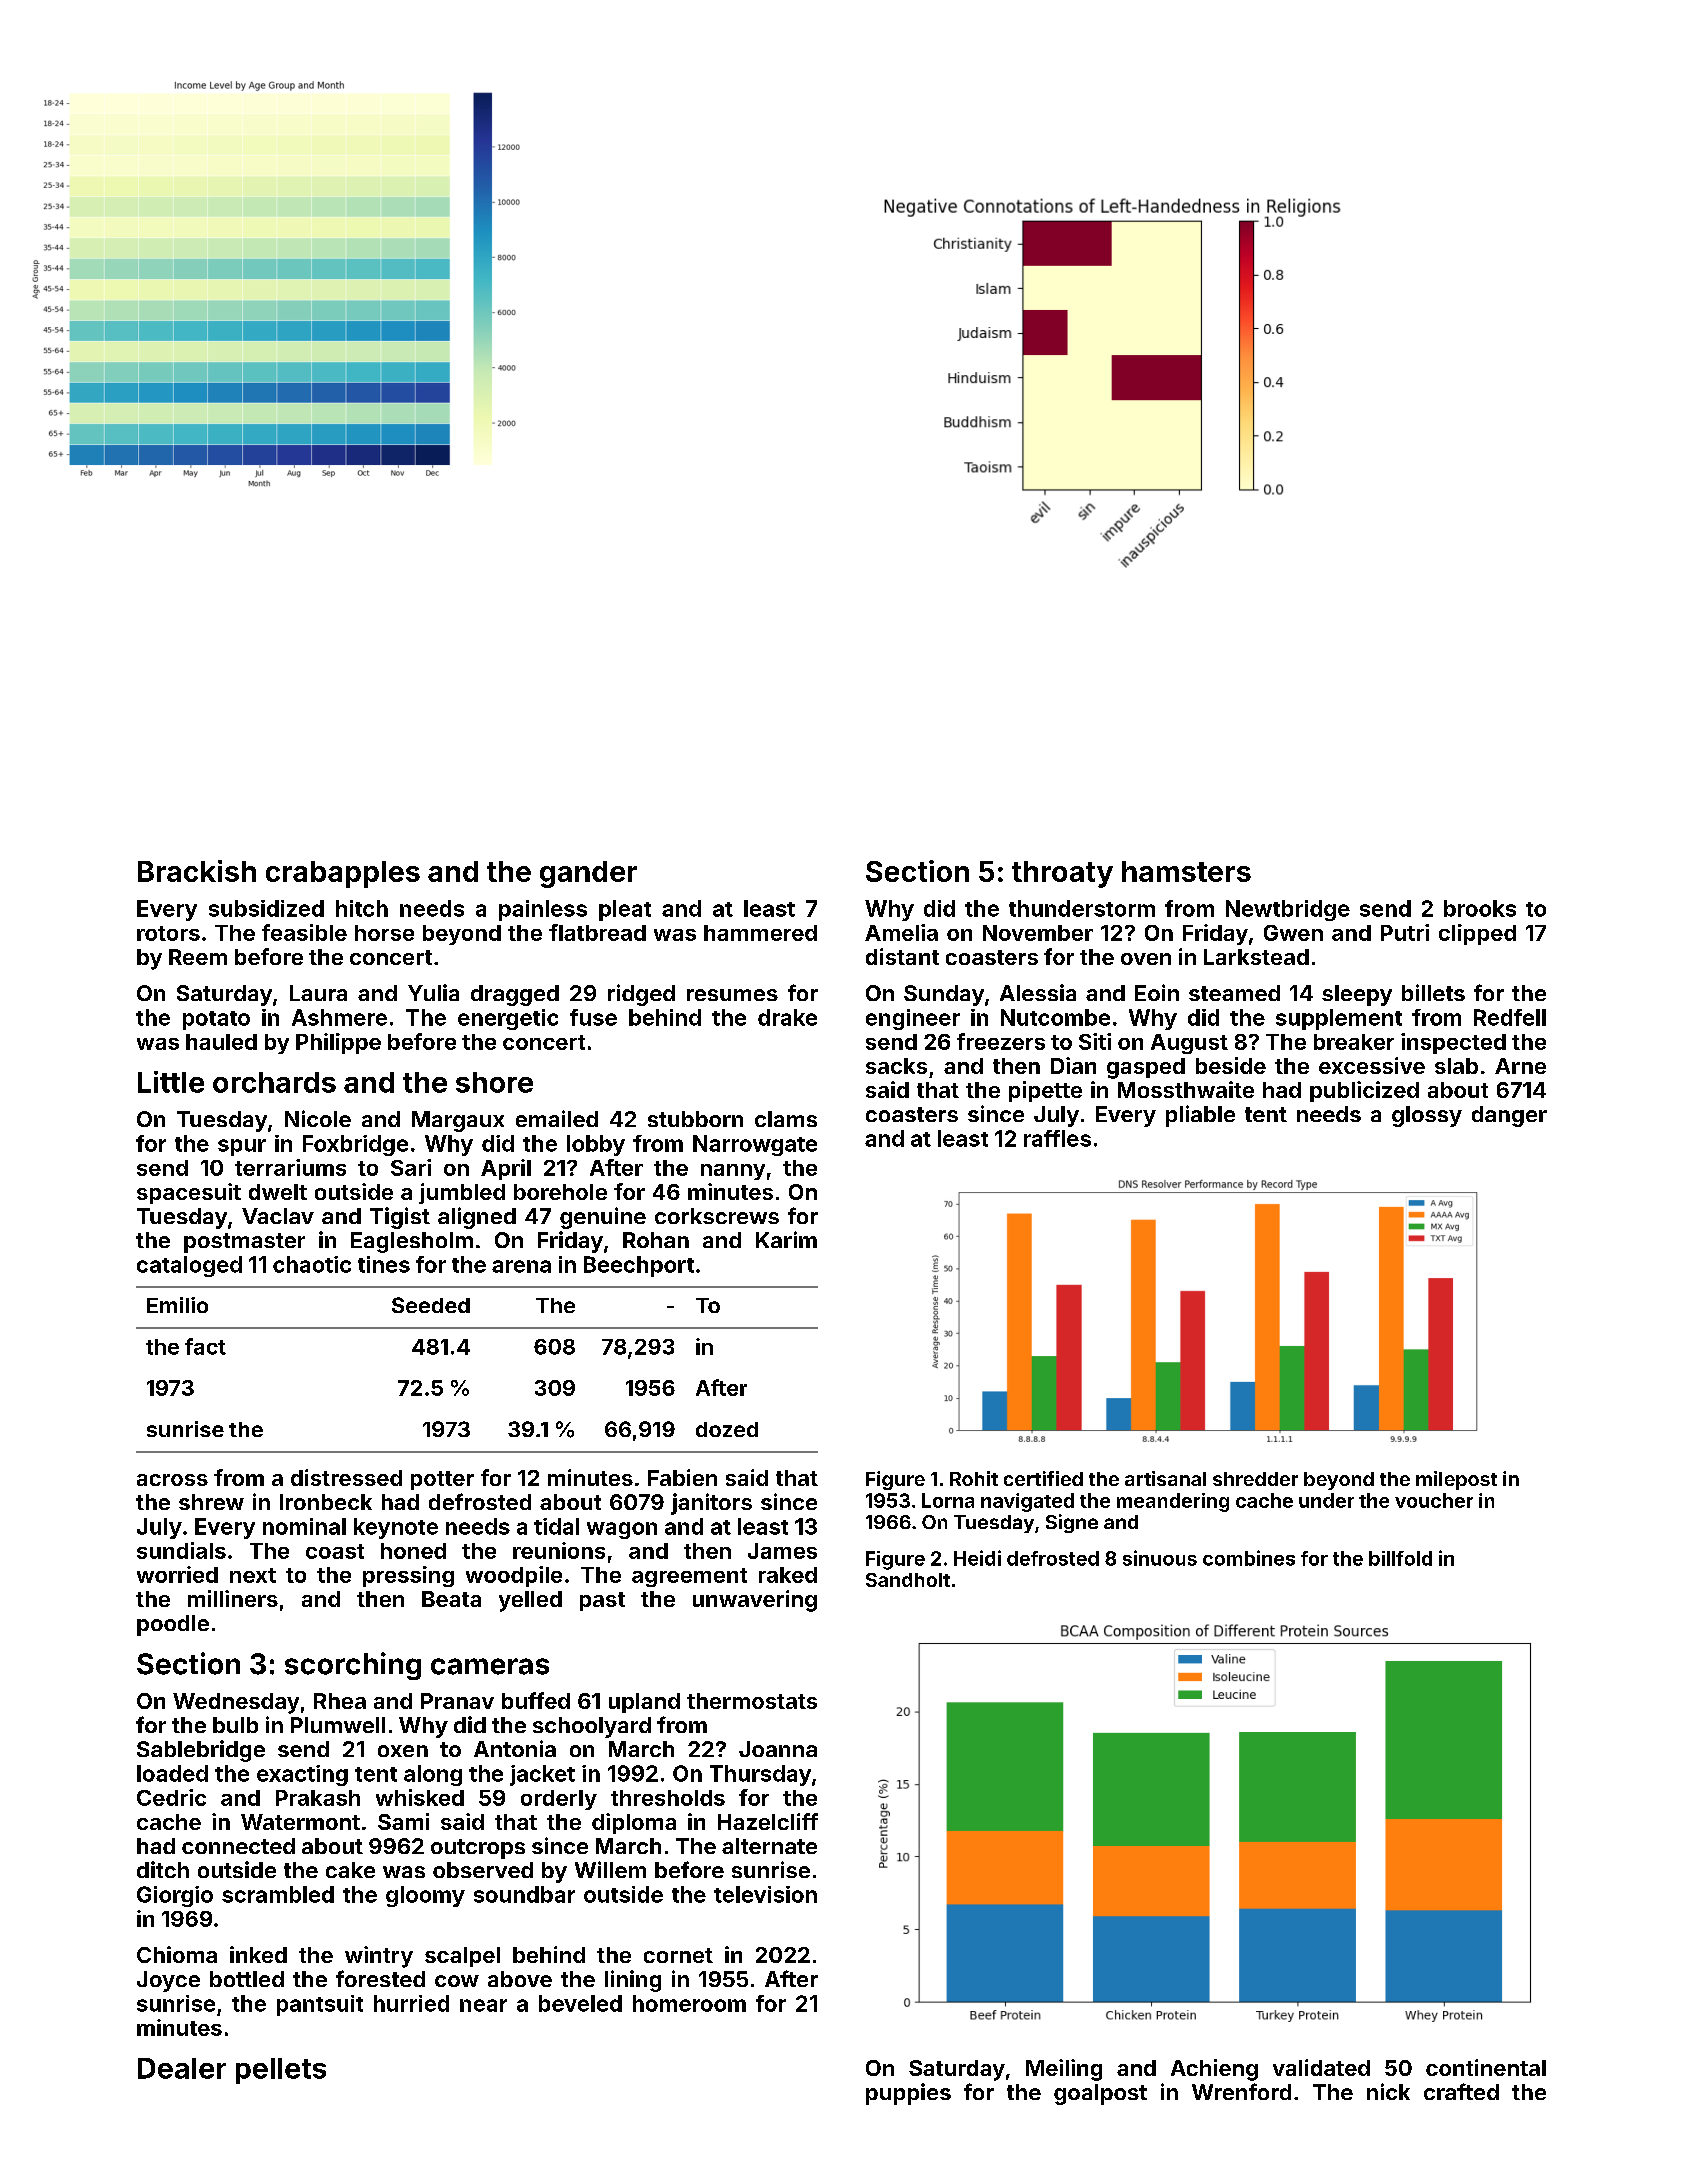  I want to click on Larkstead, so click(1256, 957).
